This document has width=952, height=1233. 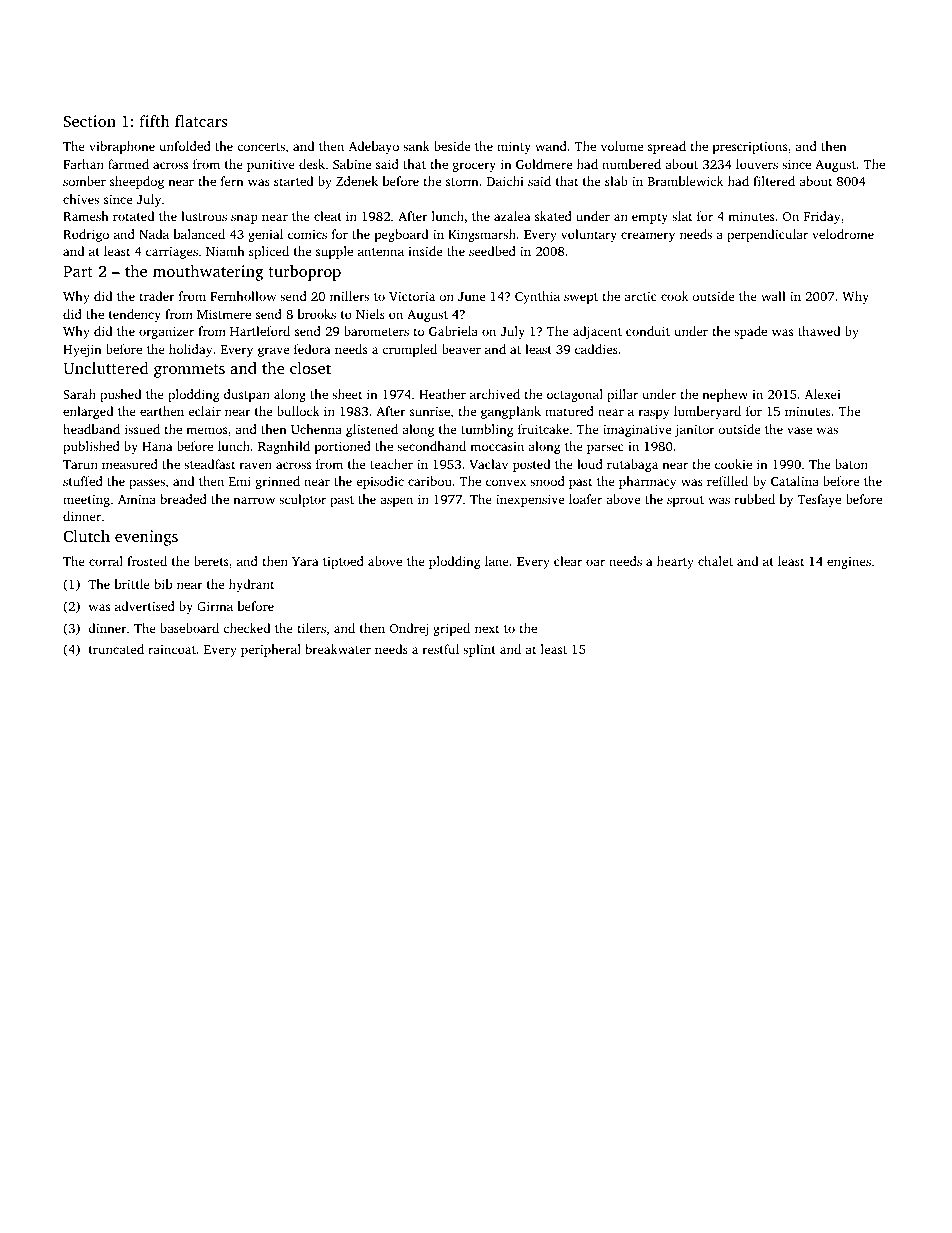 What do you see at coordinates (338, 649) in the document?
I see `breakwater` at bounding box center [338, 649].
